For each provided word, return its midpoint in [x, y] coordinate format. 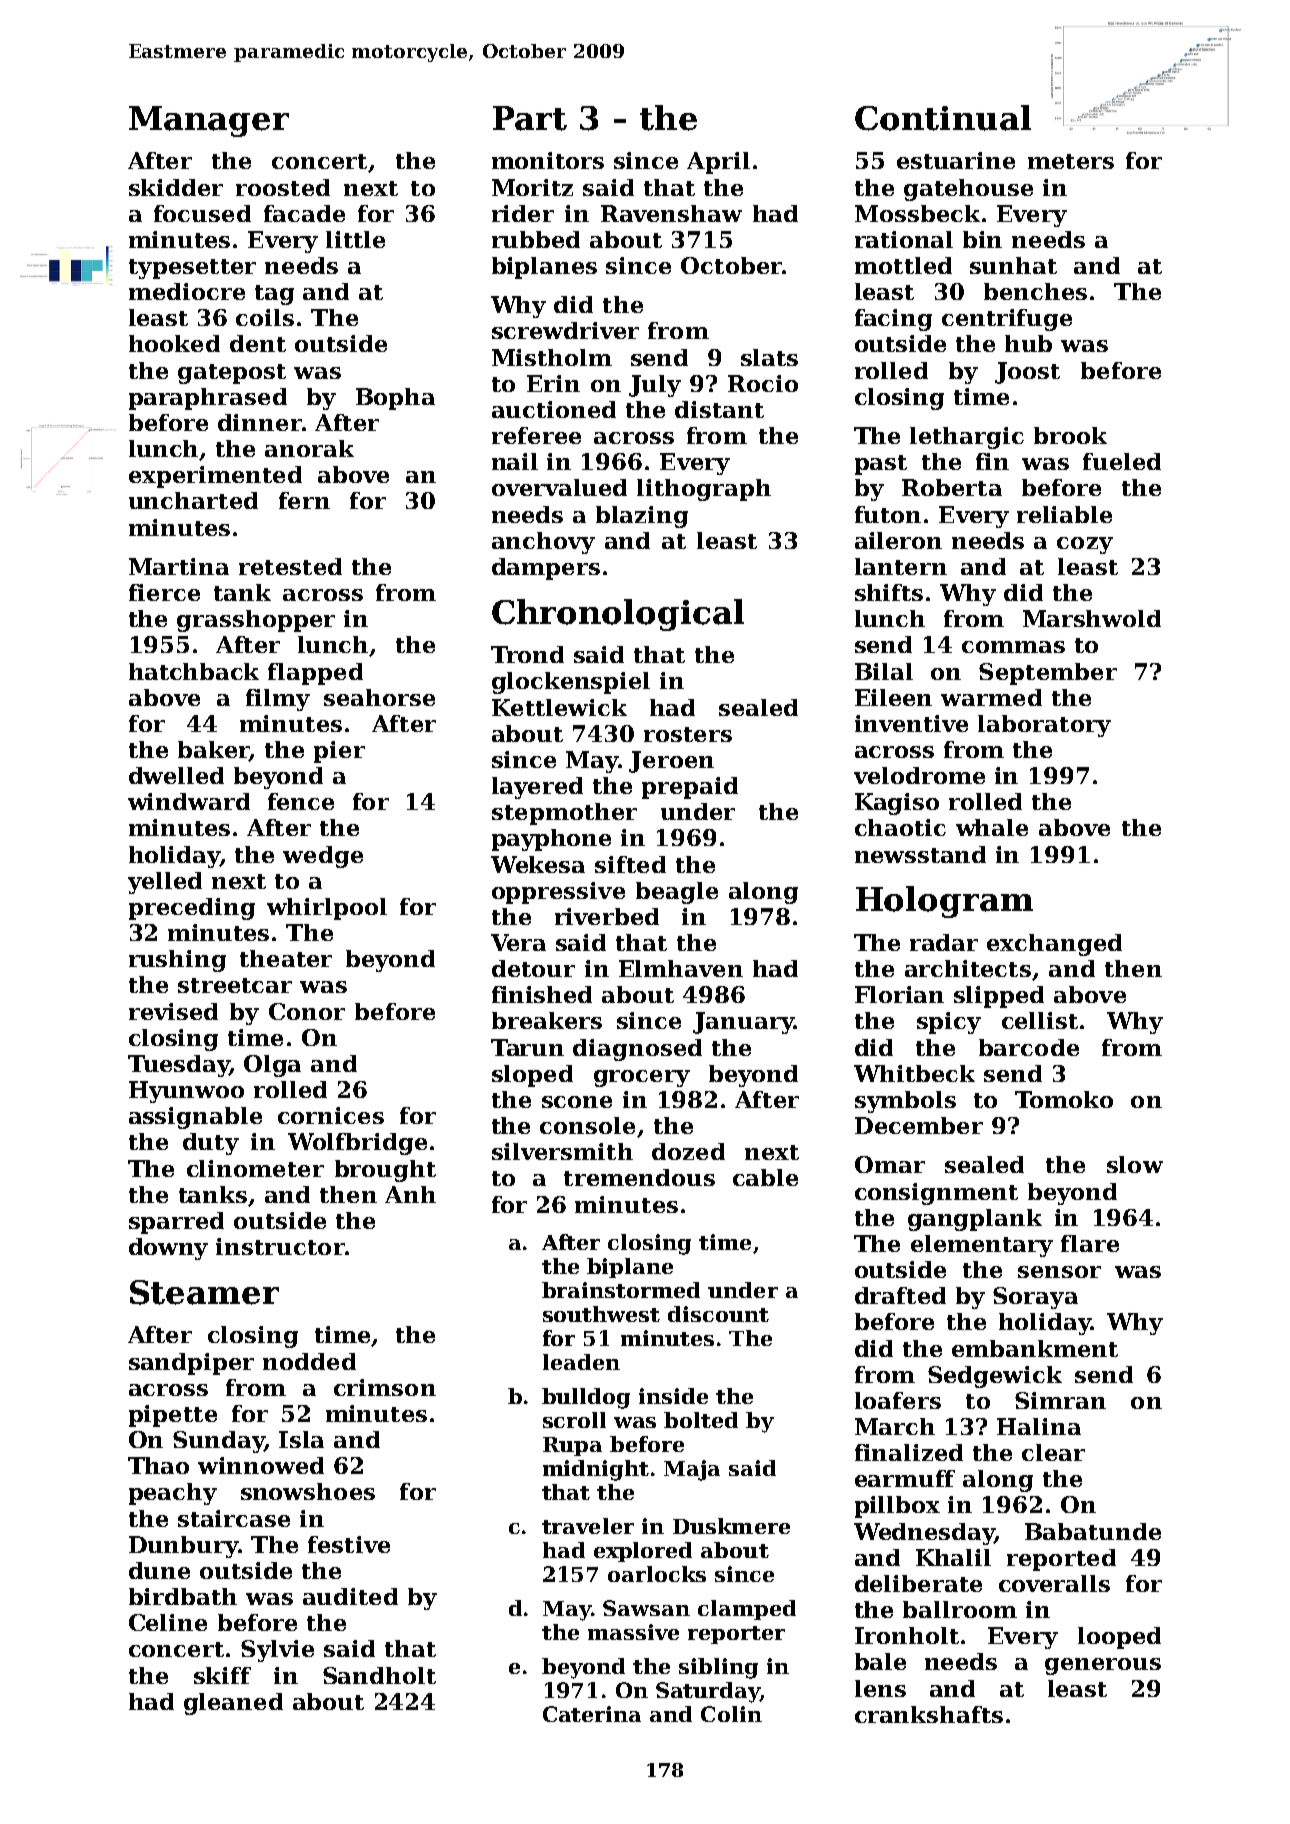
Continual [943, 118]
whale [992, 827]
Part [530, 118]
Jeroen [671, 762]
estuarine [956, 160]
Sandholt [379, 1675]
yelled [165, 883]
